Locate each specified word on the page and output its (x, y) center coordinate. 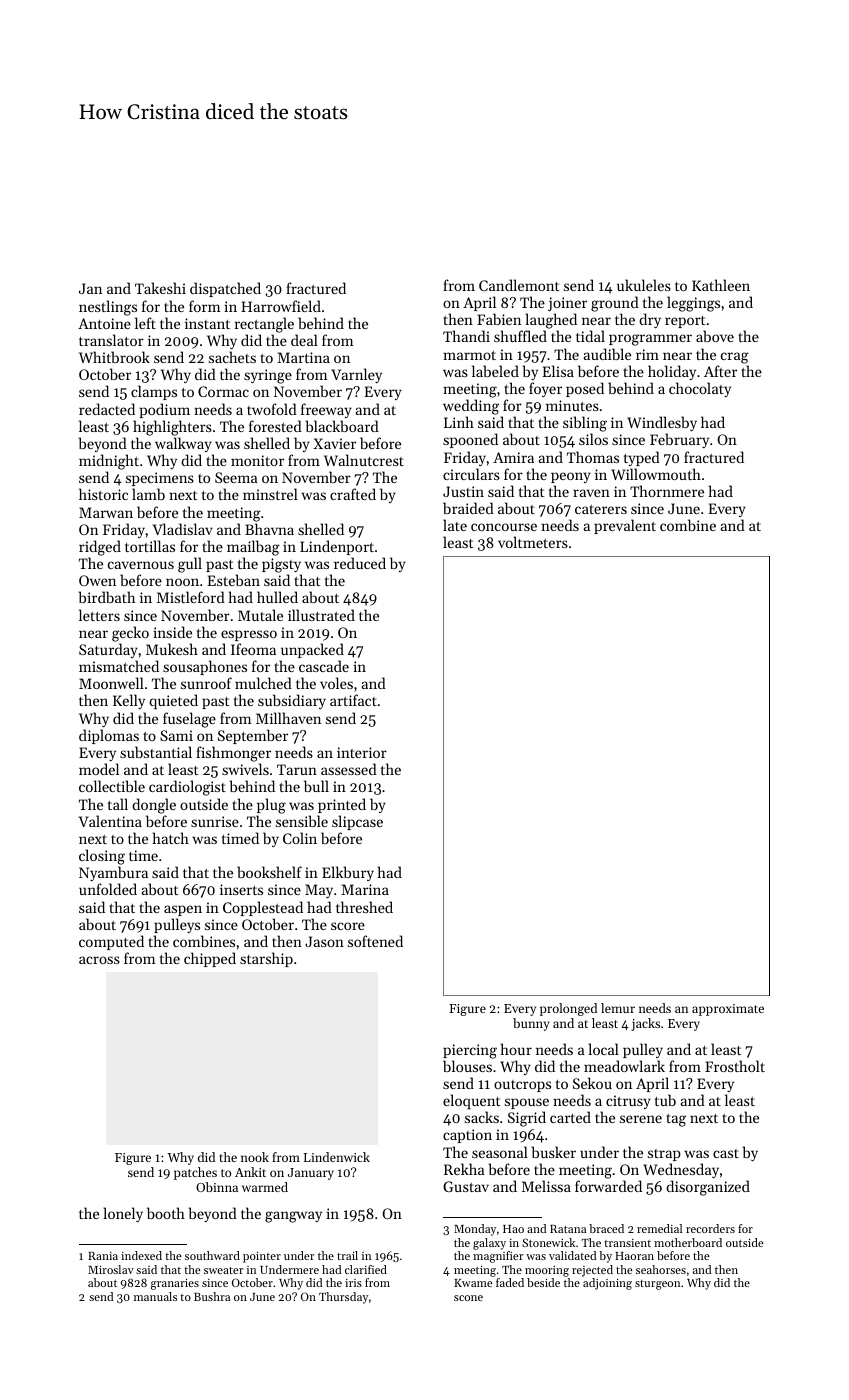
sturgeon (657, 1285)
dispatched (225, 289)
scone (468, 1298)
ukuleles (644, 285)
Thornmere (667, 491)
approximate (728, 1010)
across (99, 960)
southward (212, 1255)
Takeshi (160, 288)
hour (516, 1049)
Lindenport (337, 547)
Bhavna (269, 529)
